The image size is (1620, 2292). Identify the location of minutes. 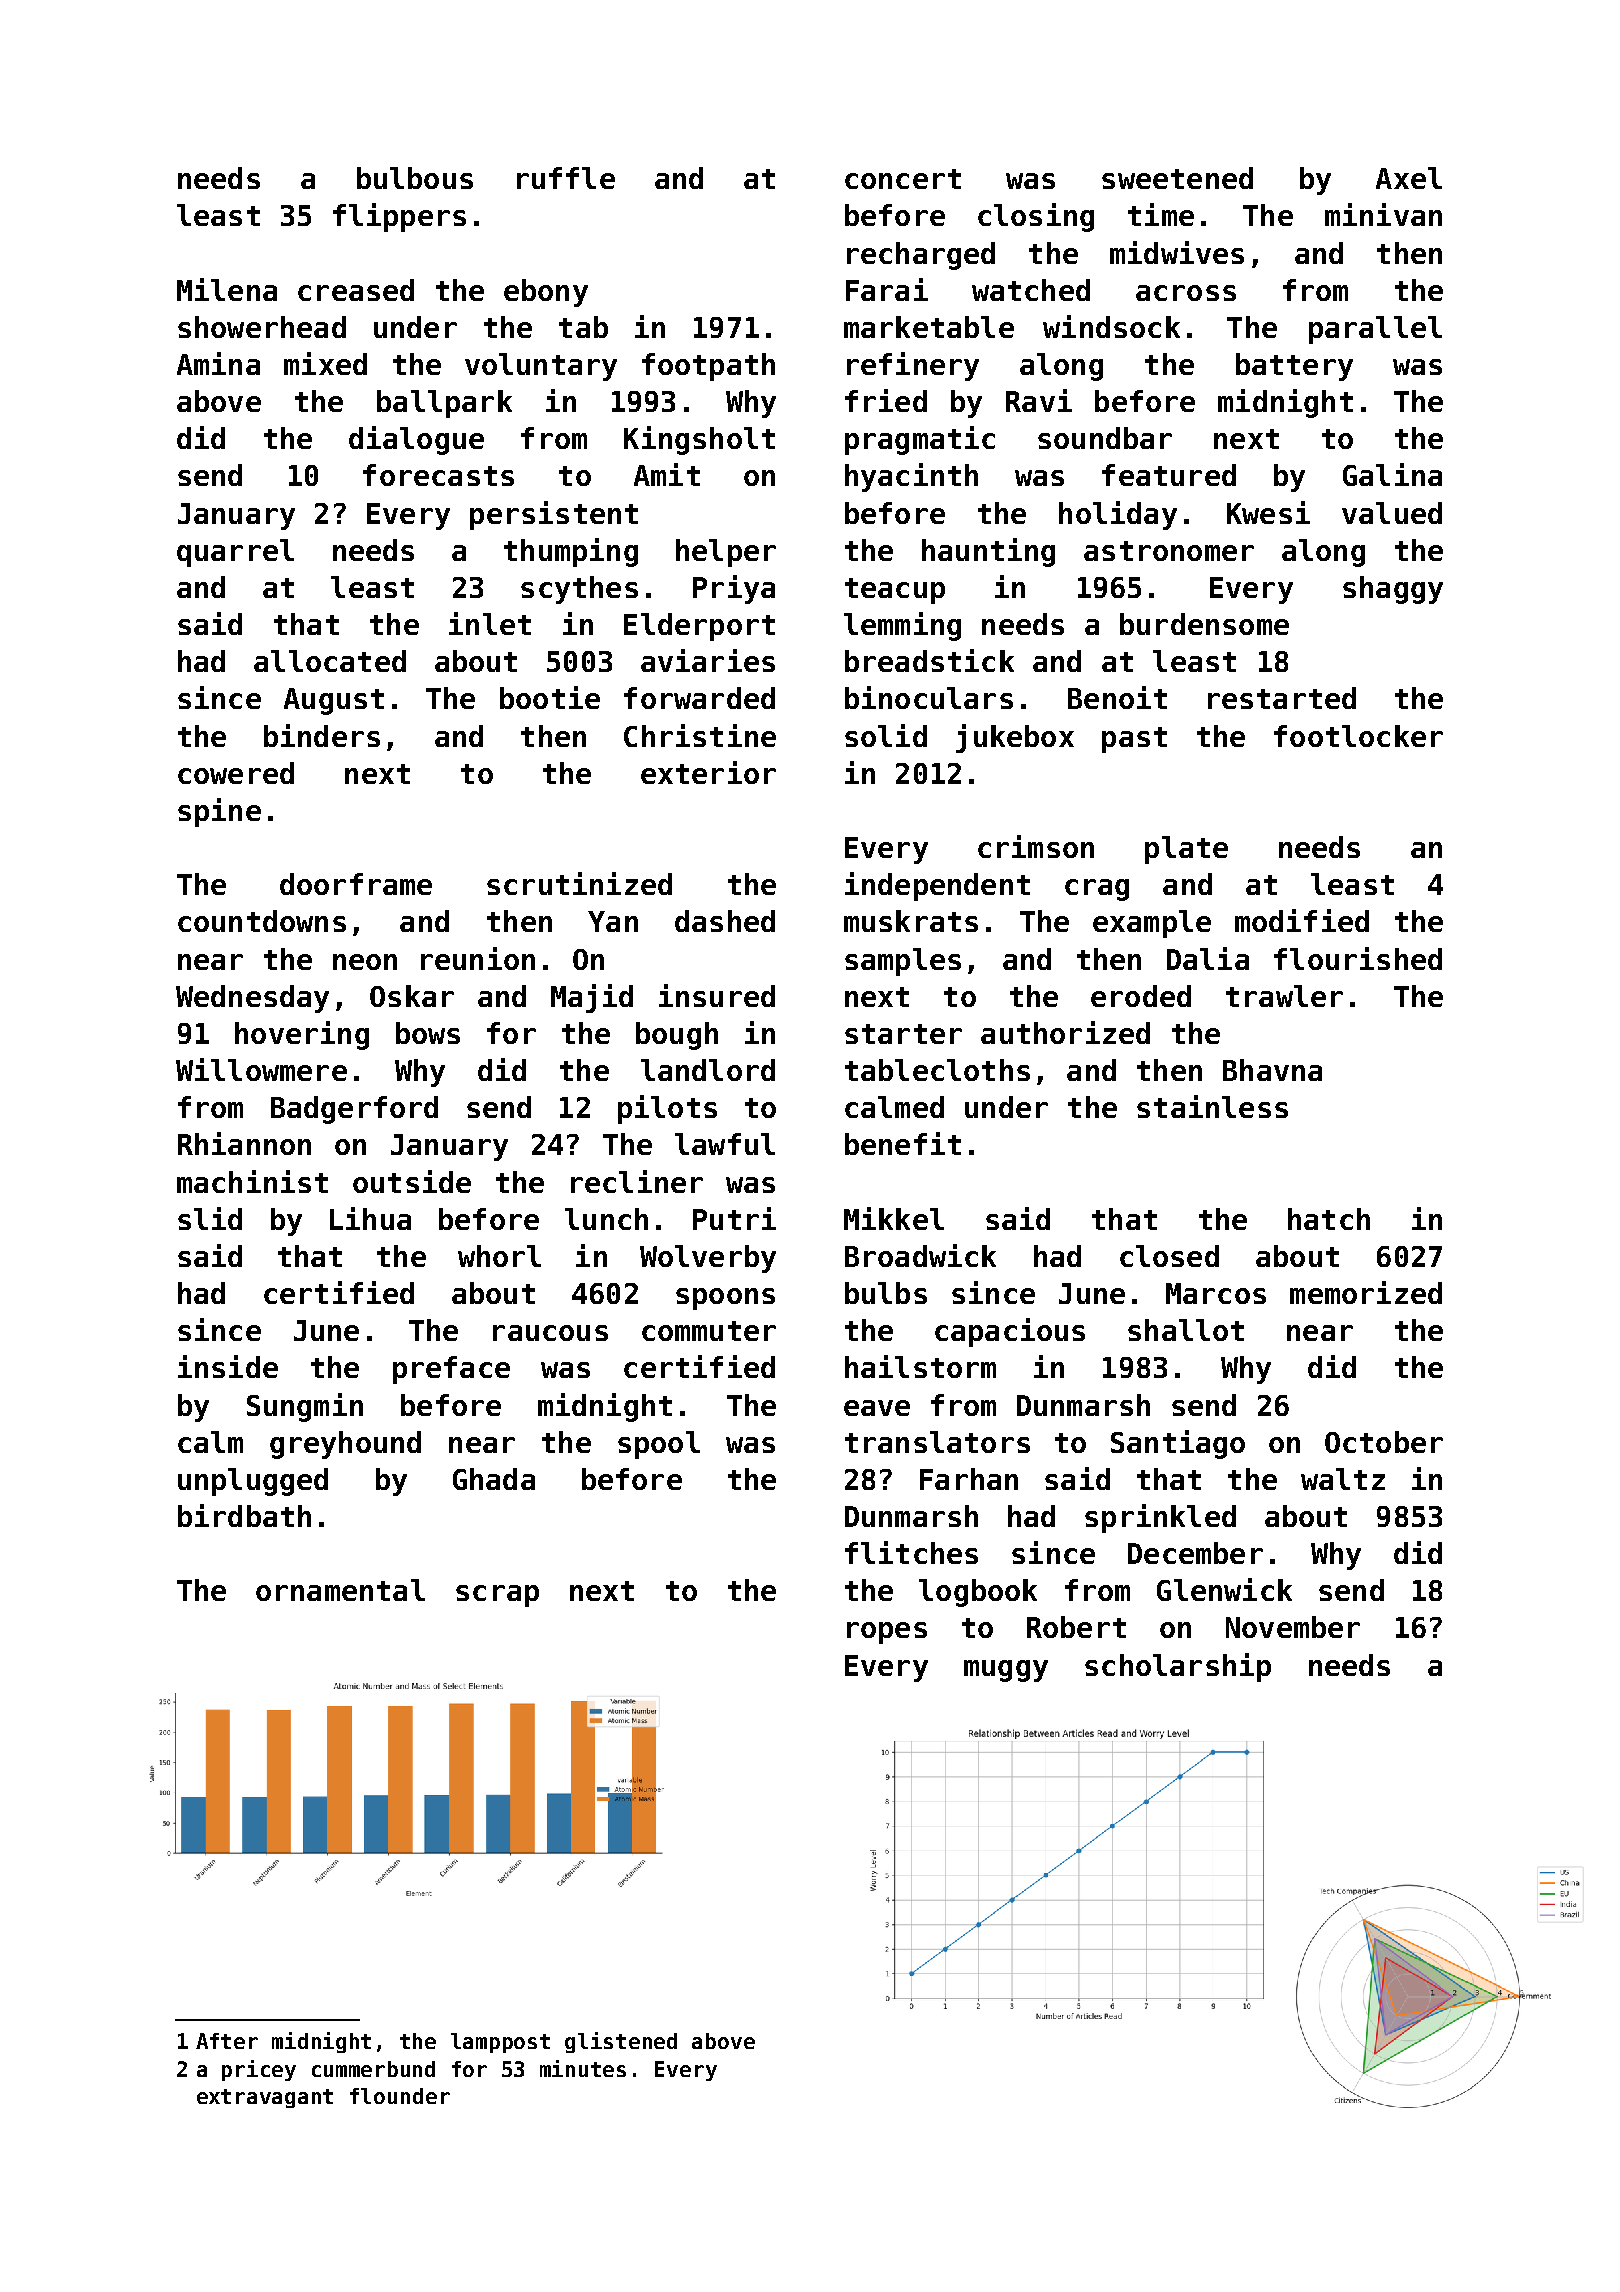
(583, 2068).
